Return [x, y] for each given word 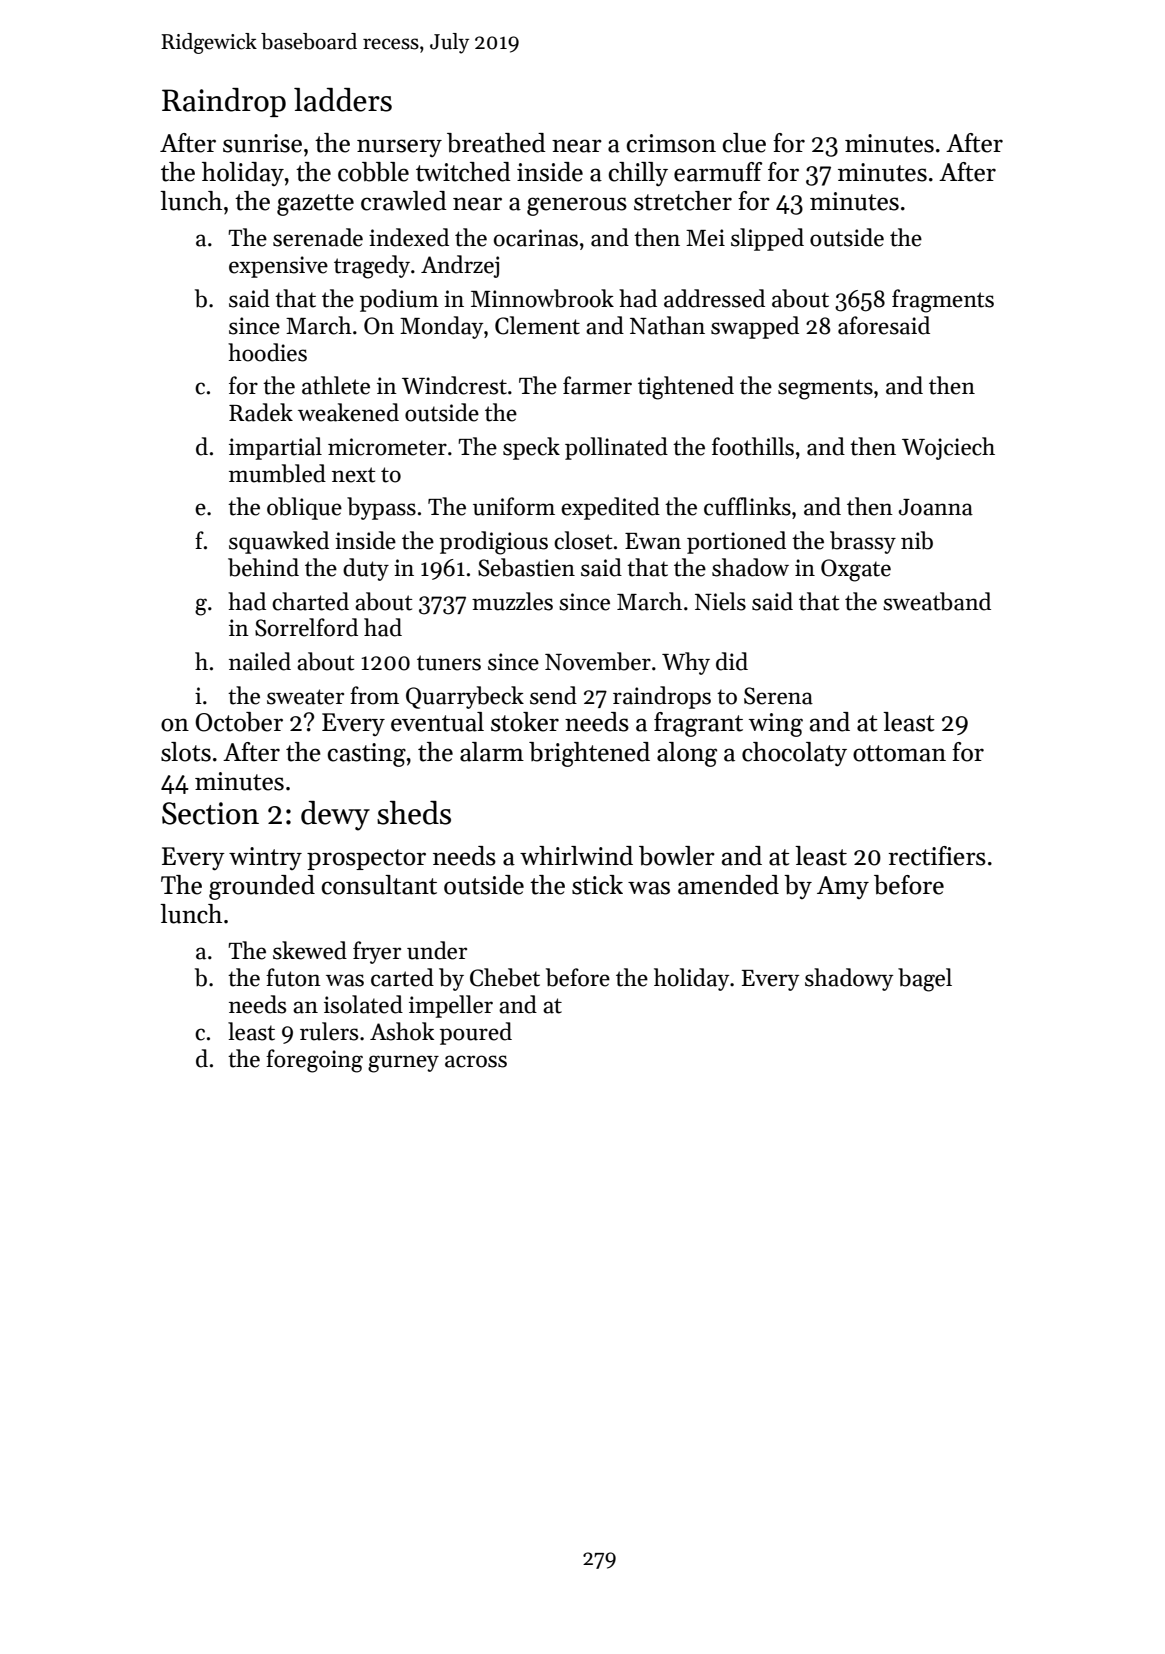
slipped [767, 239]
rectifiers [937, 856]
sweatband [937, 601]
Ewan [653, 541]
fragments [943, 301]
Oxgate [856, 570]
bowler [677, 856]
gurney [403, 1064]
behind [263, 567]
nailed [260, 661]
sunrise [262, 143]
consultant [379, 885]
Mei [705, 238]
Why [686, 663]
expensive [278, 267]
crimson [671, 143]
